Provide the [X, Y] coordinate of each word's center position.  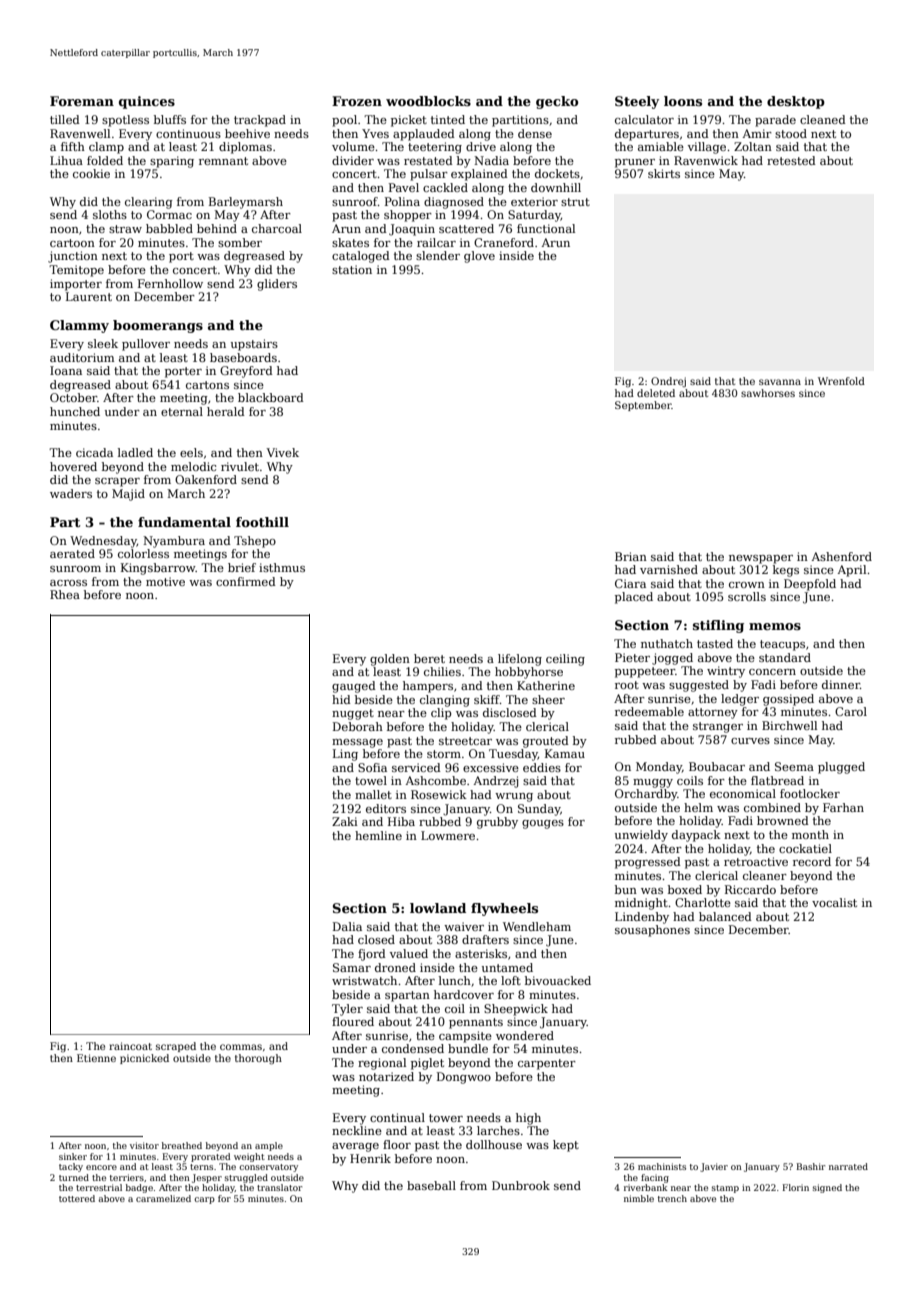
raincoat [130, 1046]
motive [165, 581]
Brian [631, 556]
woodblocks [428, 101]
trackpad [260, 121]
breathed [182, 1145]
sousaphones [652, 931]
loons [683, 101]
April [851, 571]
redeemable [649, 711]
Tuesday [513, 755]
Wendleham [537, 926]
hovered [73, 466]
